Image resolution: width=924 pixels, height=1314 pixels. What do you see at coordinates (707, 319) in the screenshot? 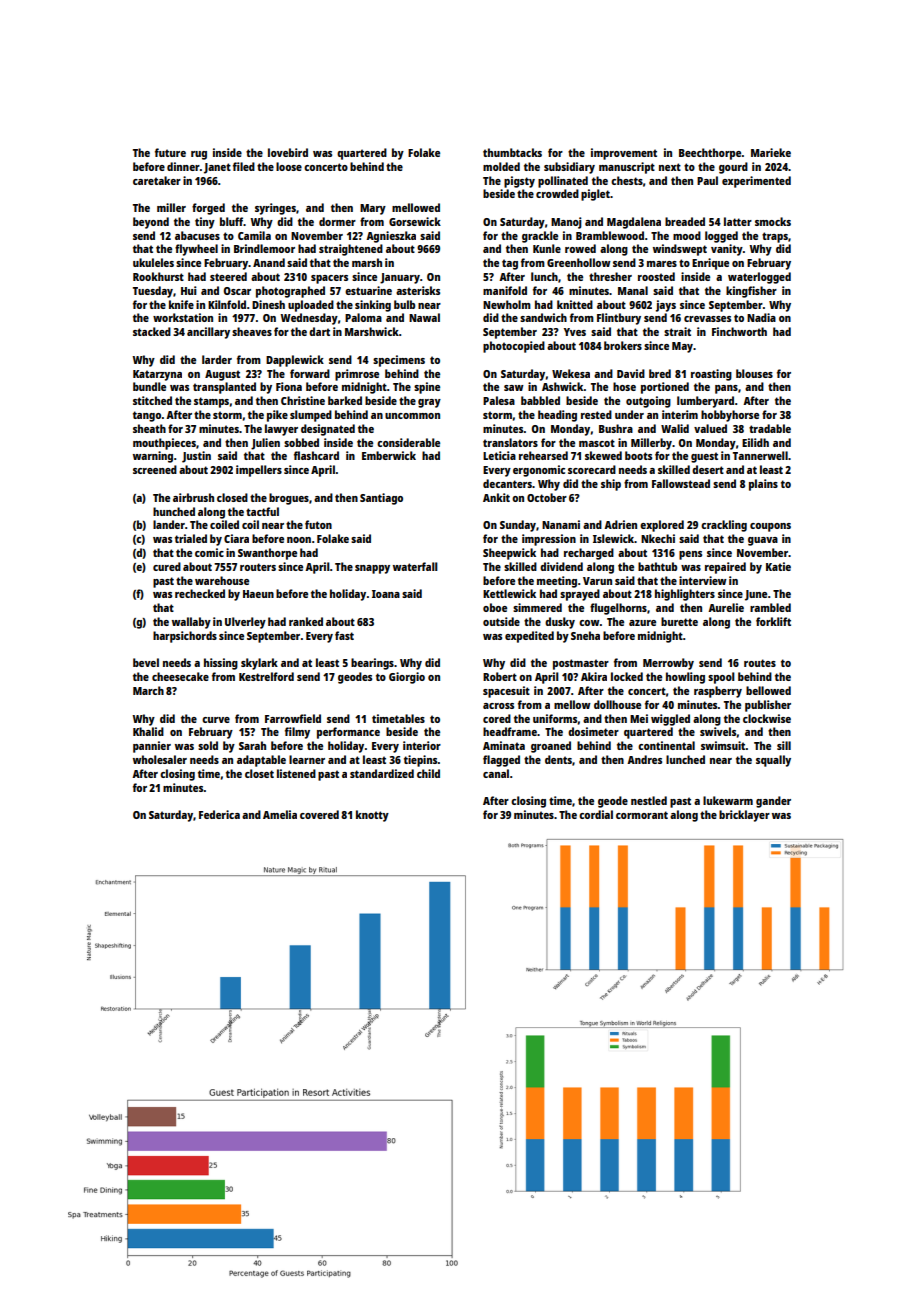
I see `crevasses` at bounding box center [707, 319].
